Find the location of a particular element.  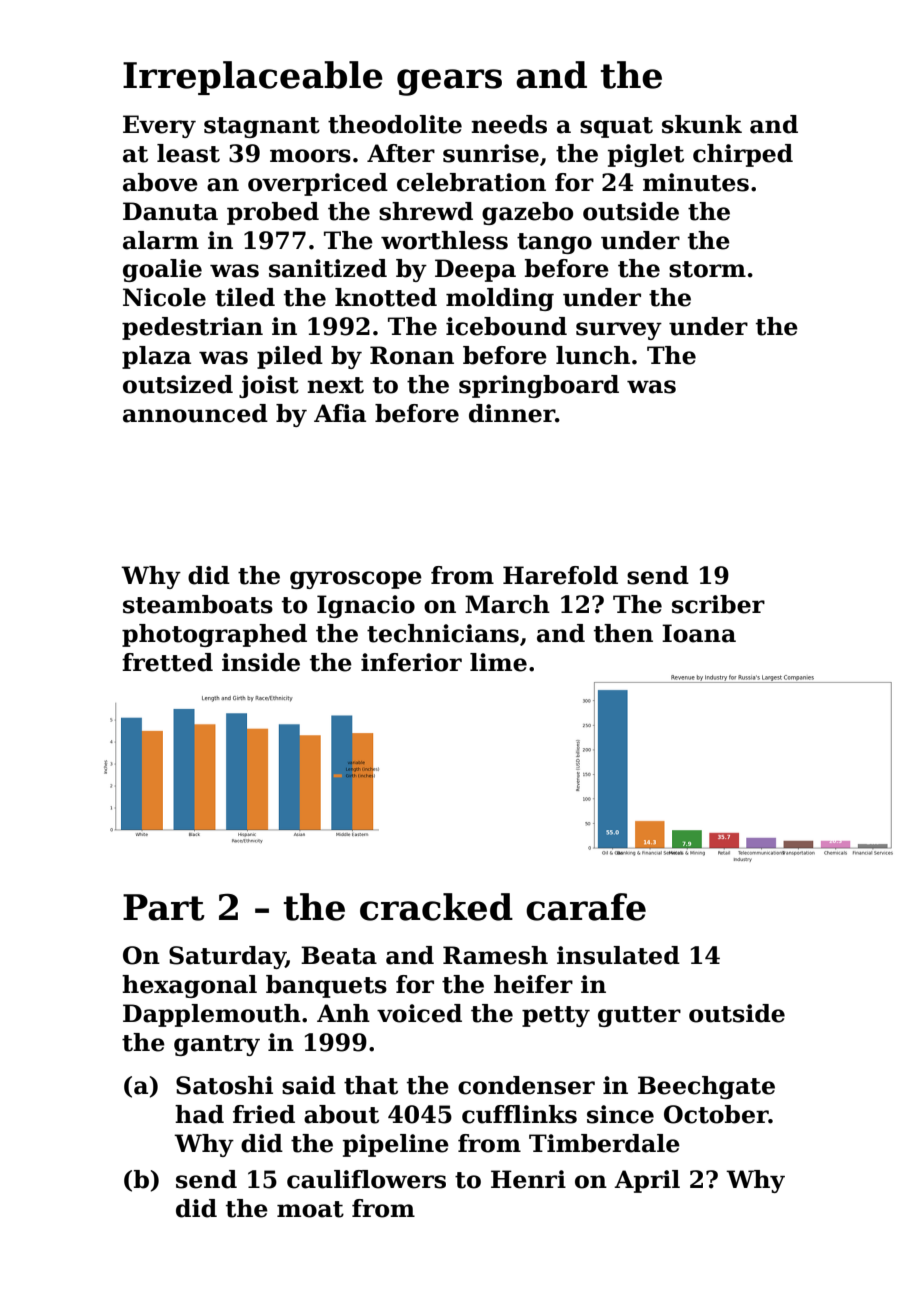

inside is located at coordinates (261, 662).
